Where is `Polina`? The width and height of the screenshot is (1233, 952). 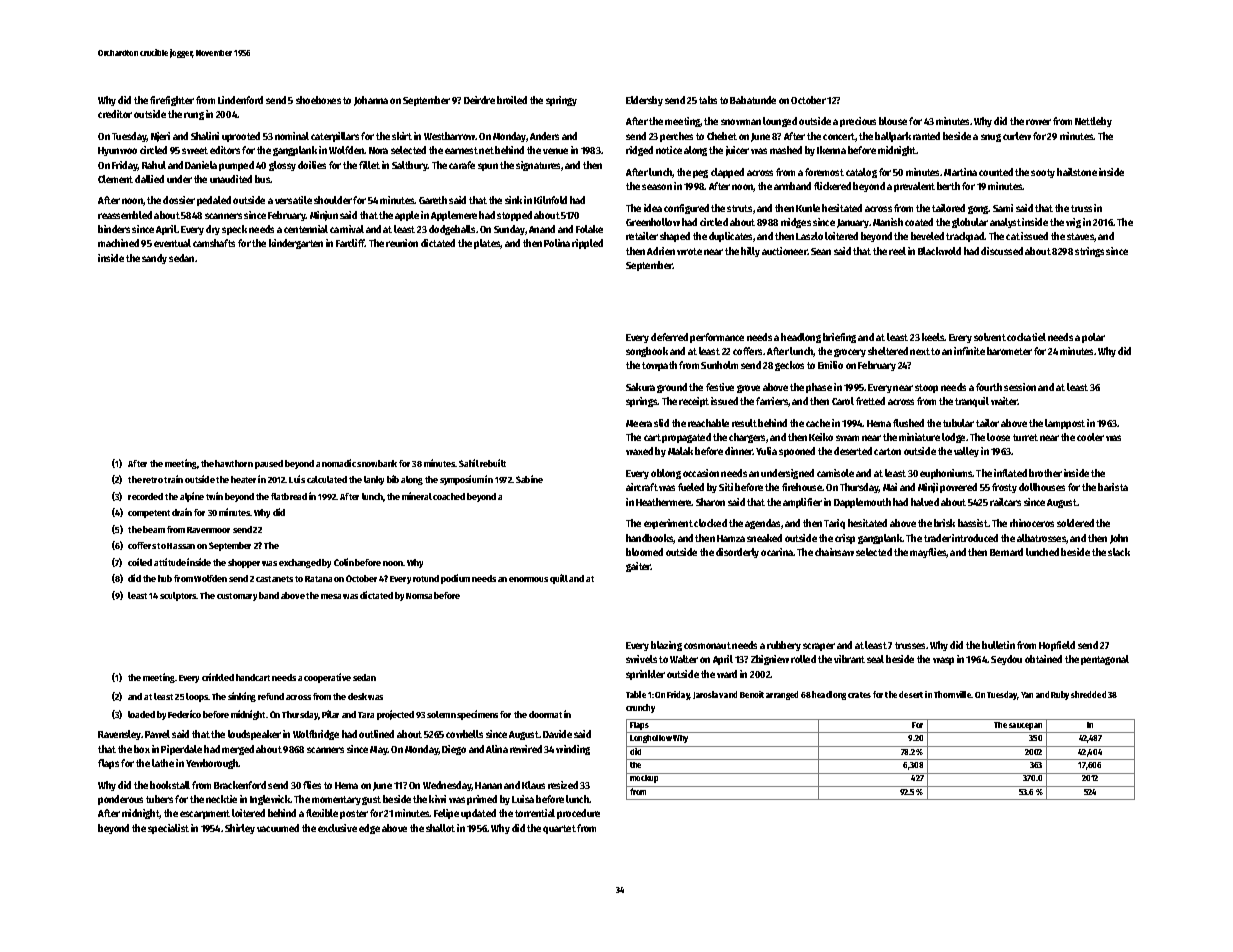
Polina is located at coordinates (557, 243).
